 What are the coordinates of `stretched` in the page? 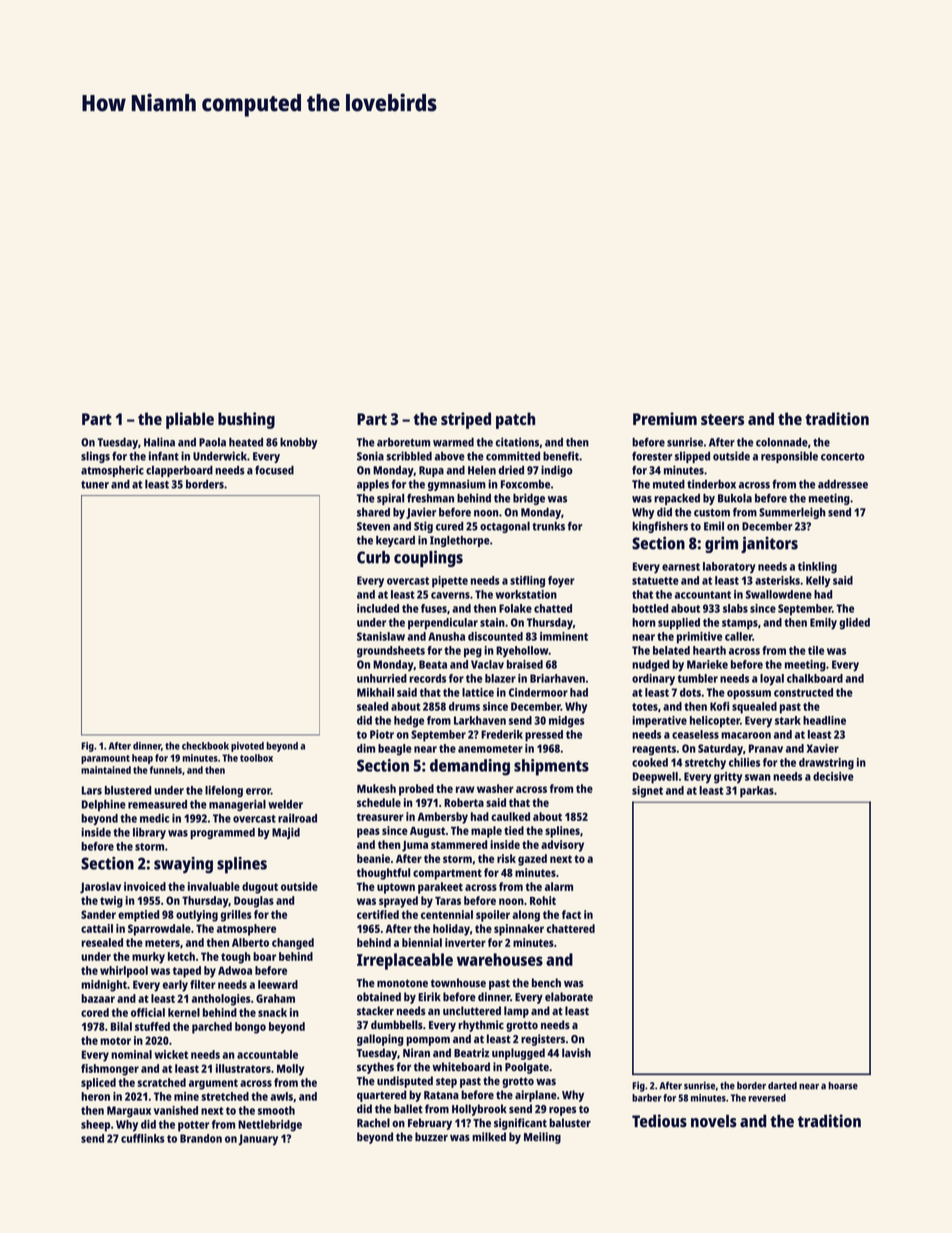 It's located at (225, 1096).
